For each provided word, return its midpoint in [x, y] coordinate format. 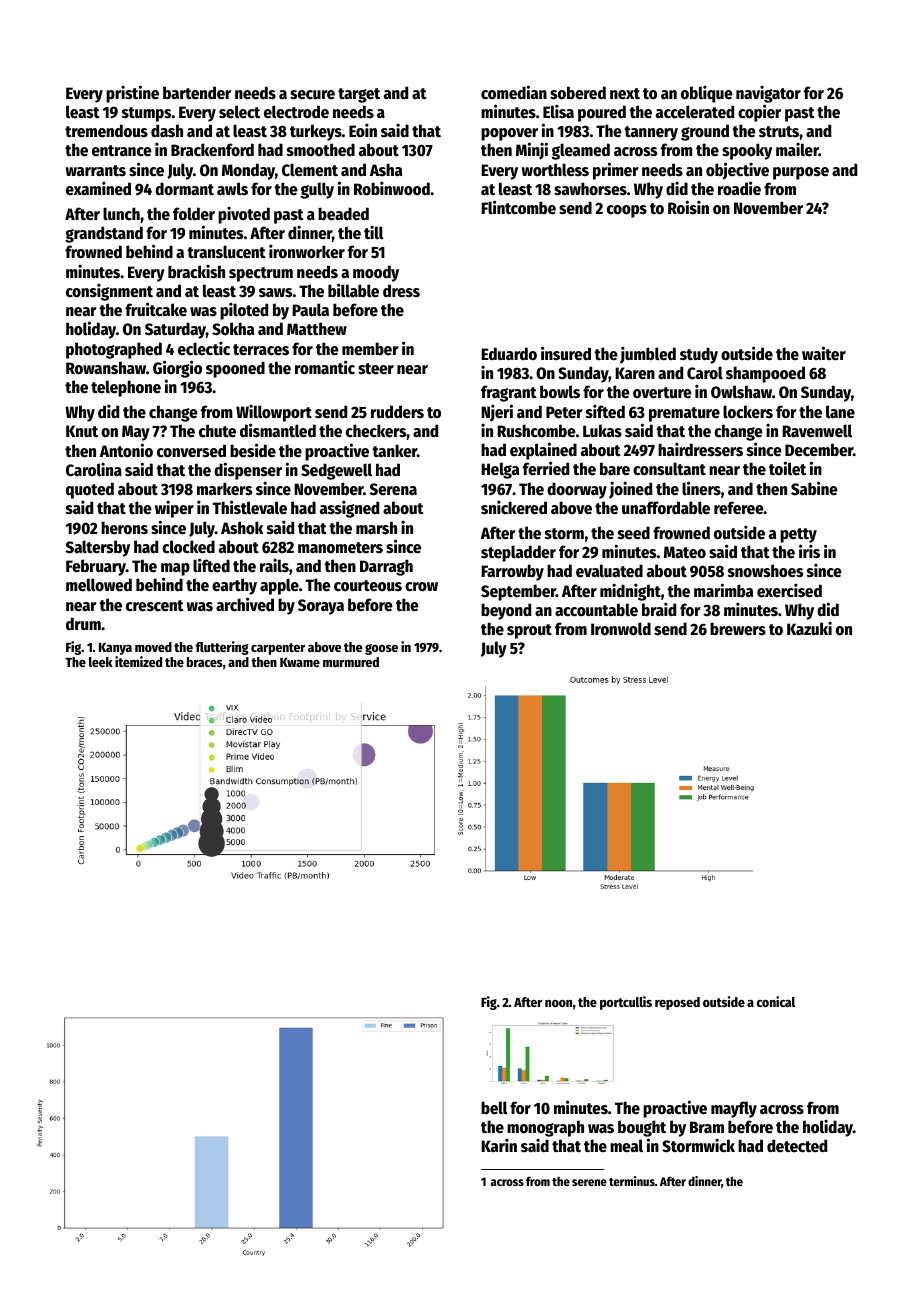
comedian [514, 92]
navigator [768, 94]
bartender [197, 93]
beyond [506, 611]
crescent [155, 606]
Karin [499, 1145]
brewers [738, 629]
